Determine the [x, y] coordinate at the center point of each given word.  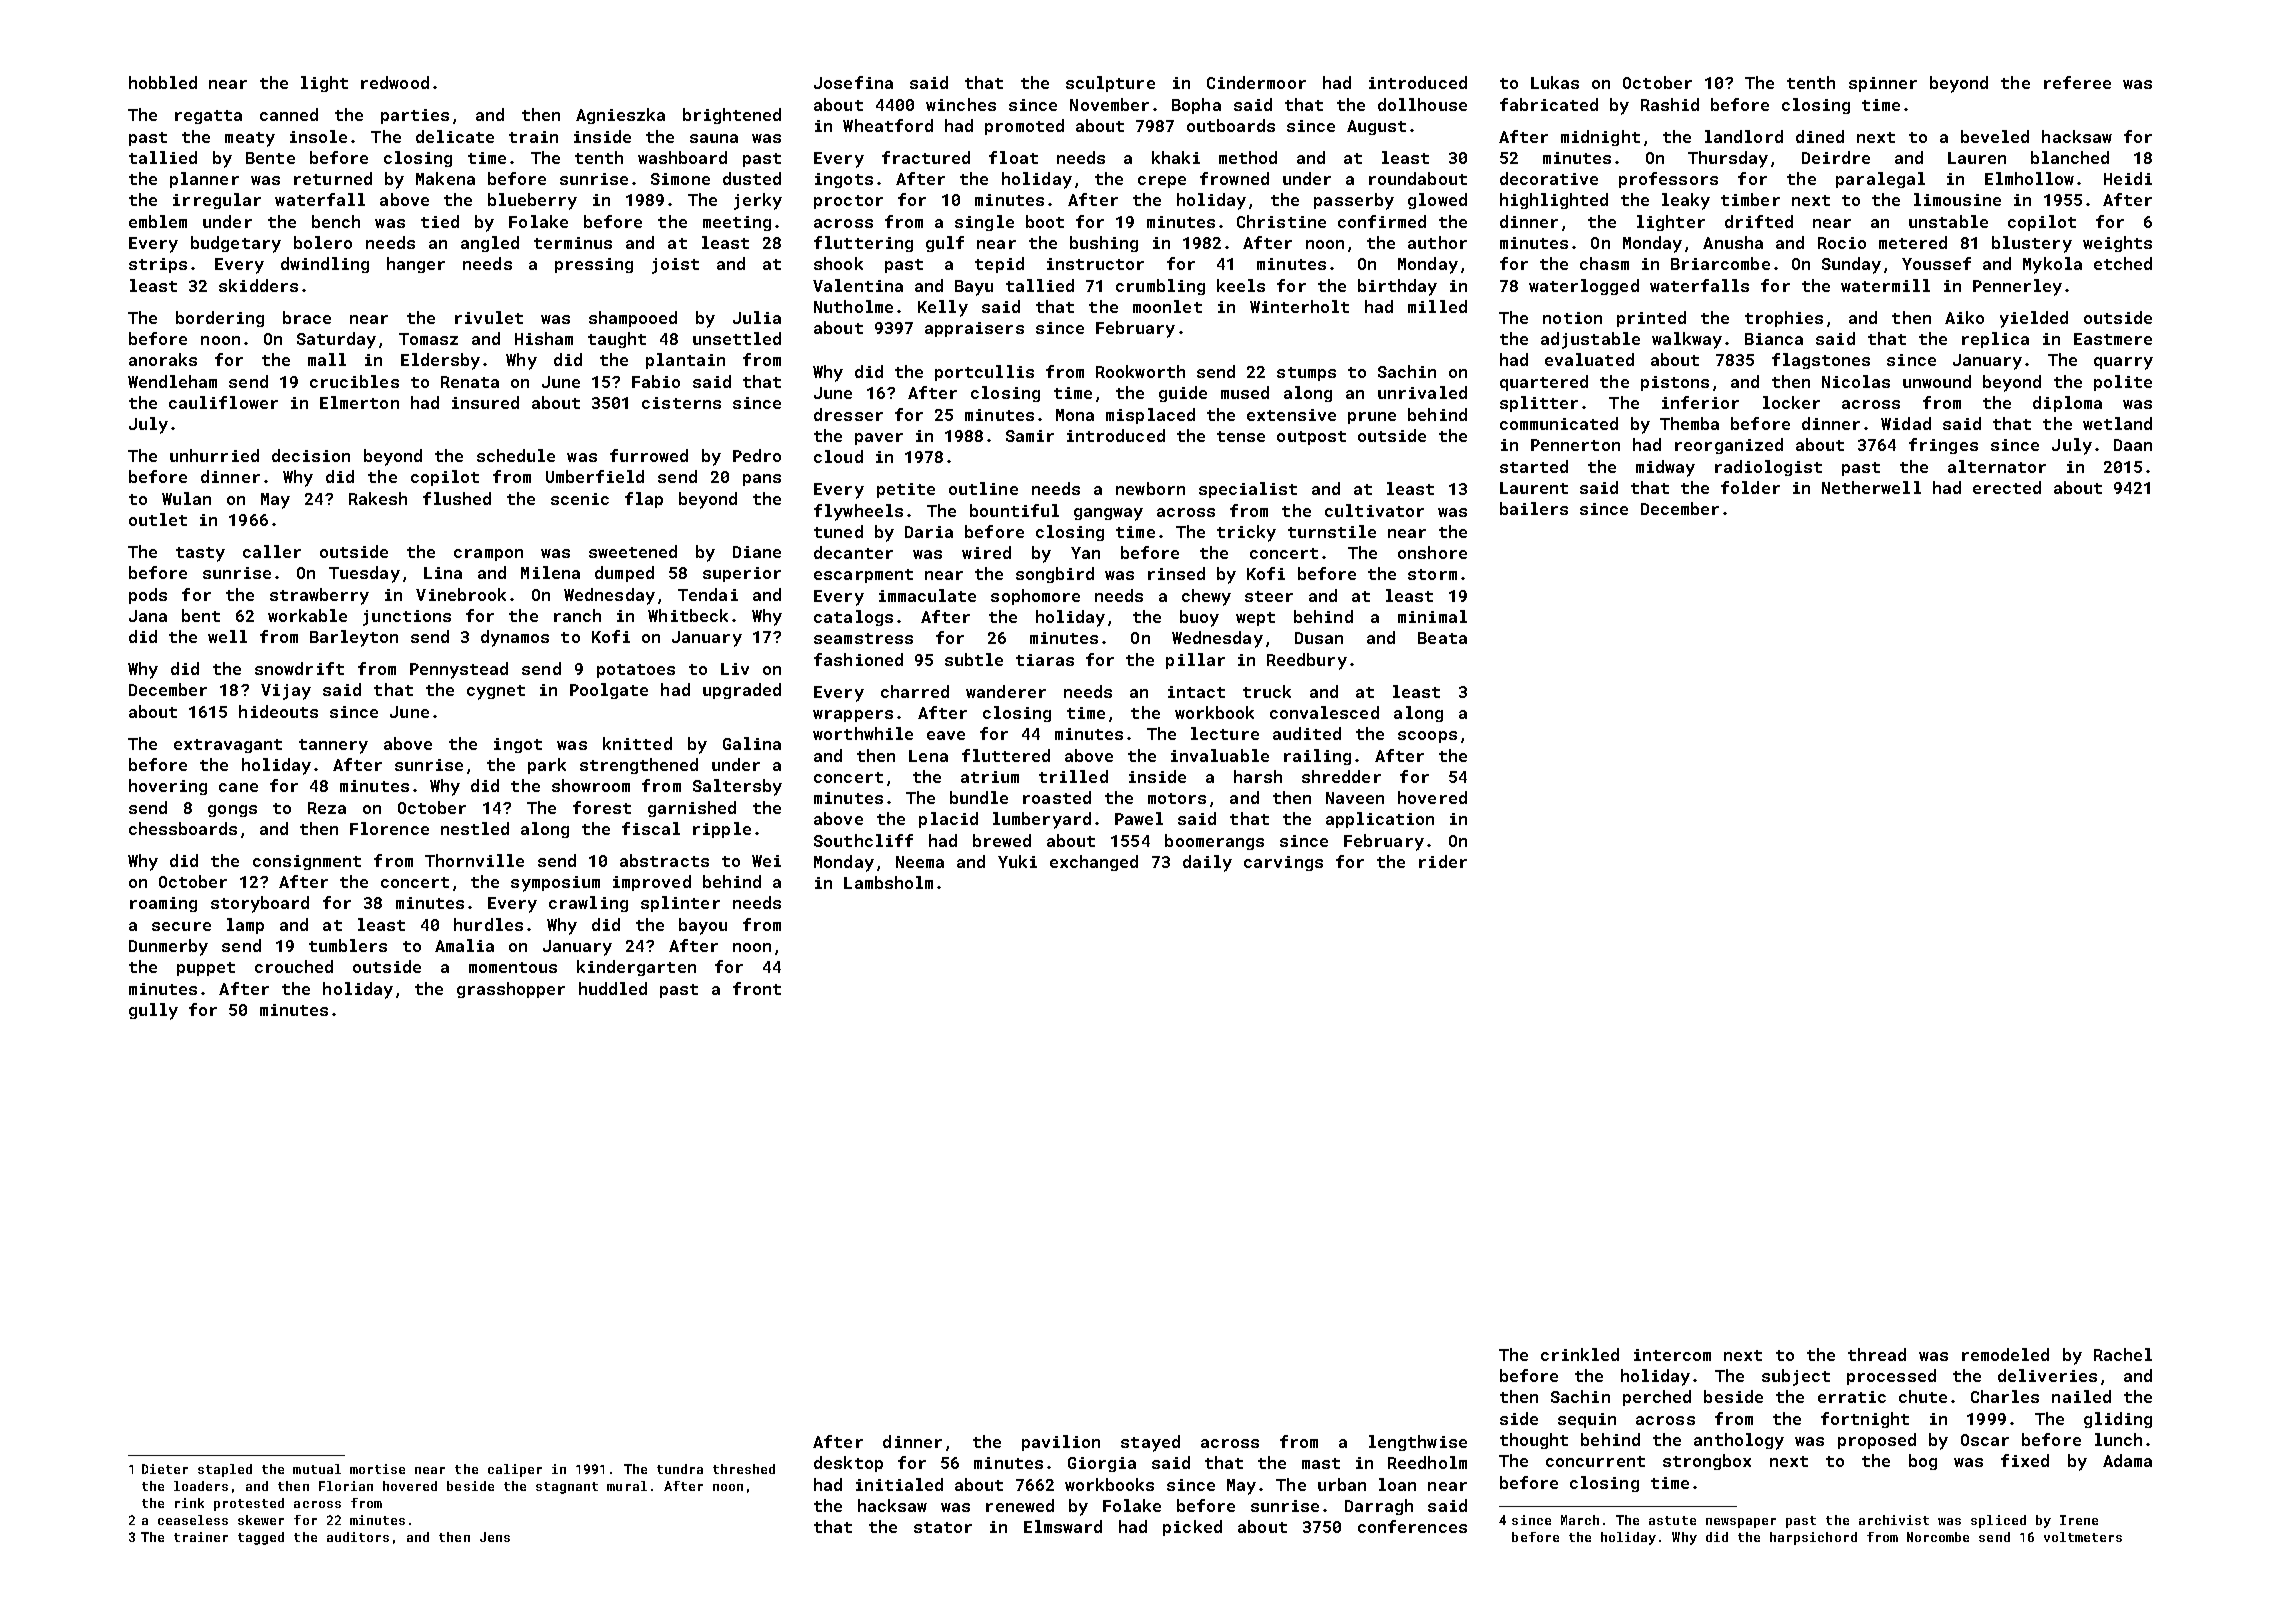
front [757, 988]
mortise [377, 1469]
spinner [1883, 84]
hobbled [163, 82]
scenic [580, 499]
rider [1443, 861]
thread [1877, 1354]
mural [627, 1486]
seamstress [863, 638]
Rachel [2123, 1354]
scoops [1427, 737]
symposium [555, 884]
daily [1207, 863]
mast [1321, 1463]
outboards [1231, 125]
